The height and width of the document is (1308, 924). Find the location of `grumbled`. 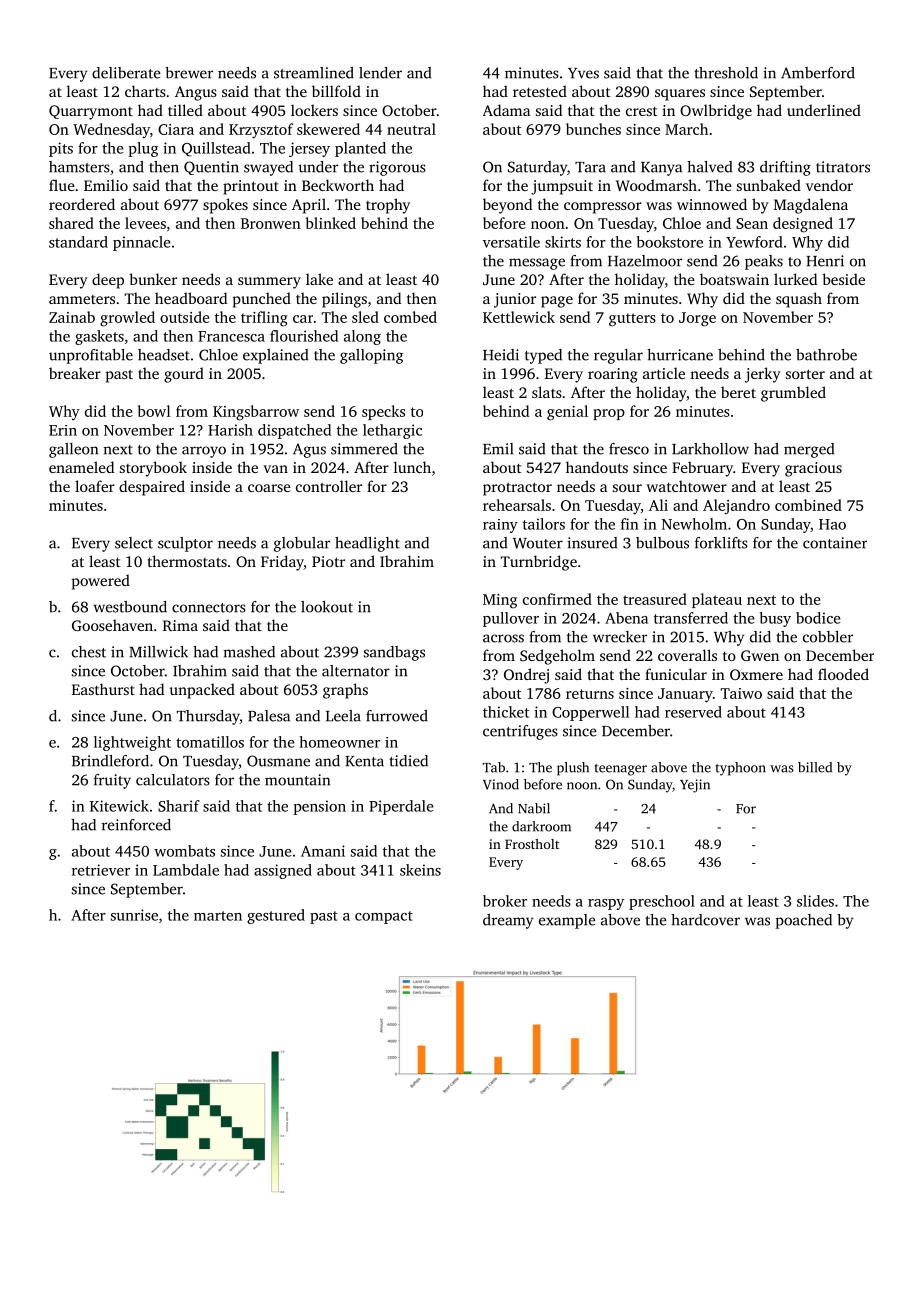

grumbled is located at coordinates (793, 394).
